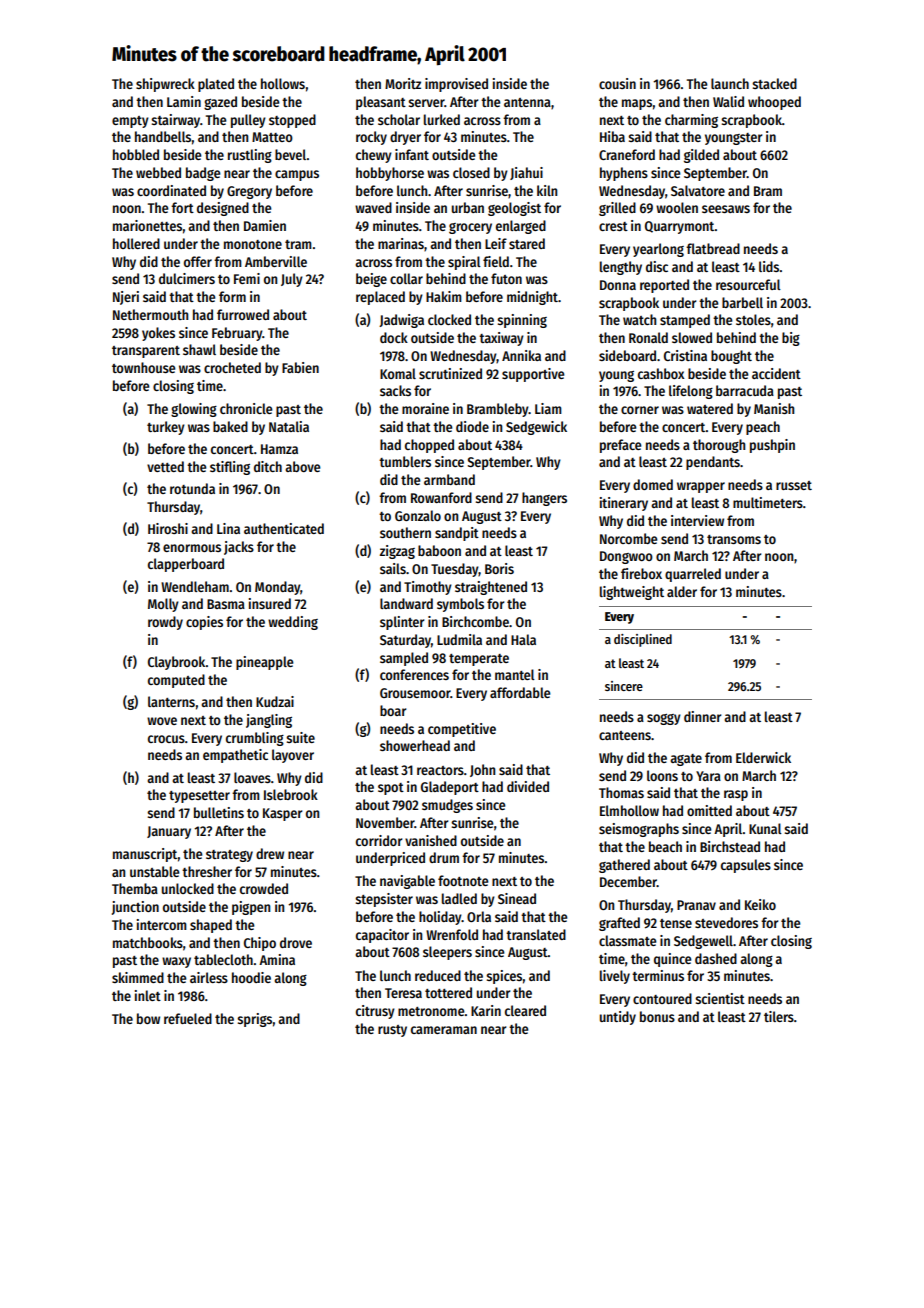 Image resolution: width=924 pixels, height=1308 pixels. Describe the element at coordinates (774, 83) in the document. I see `stacked` at that location.
